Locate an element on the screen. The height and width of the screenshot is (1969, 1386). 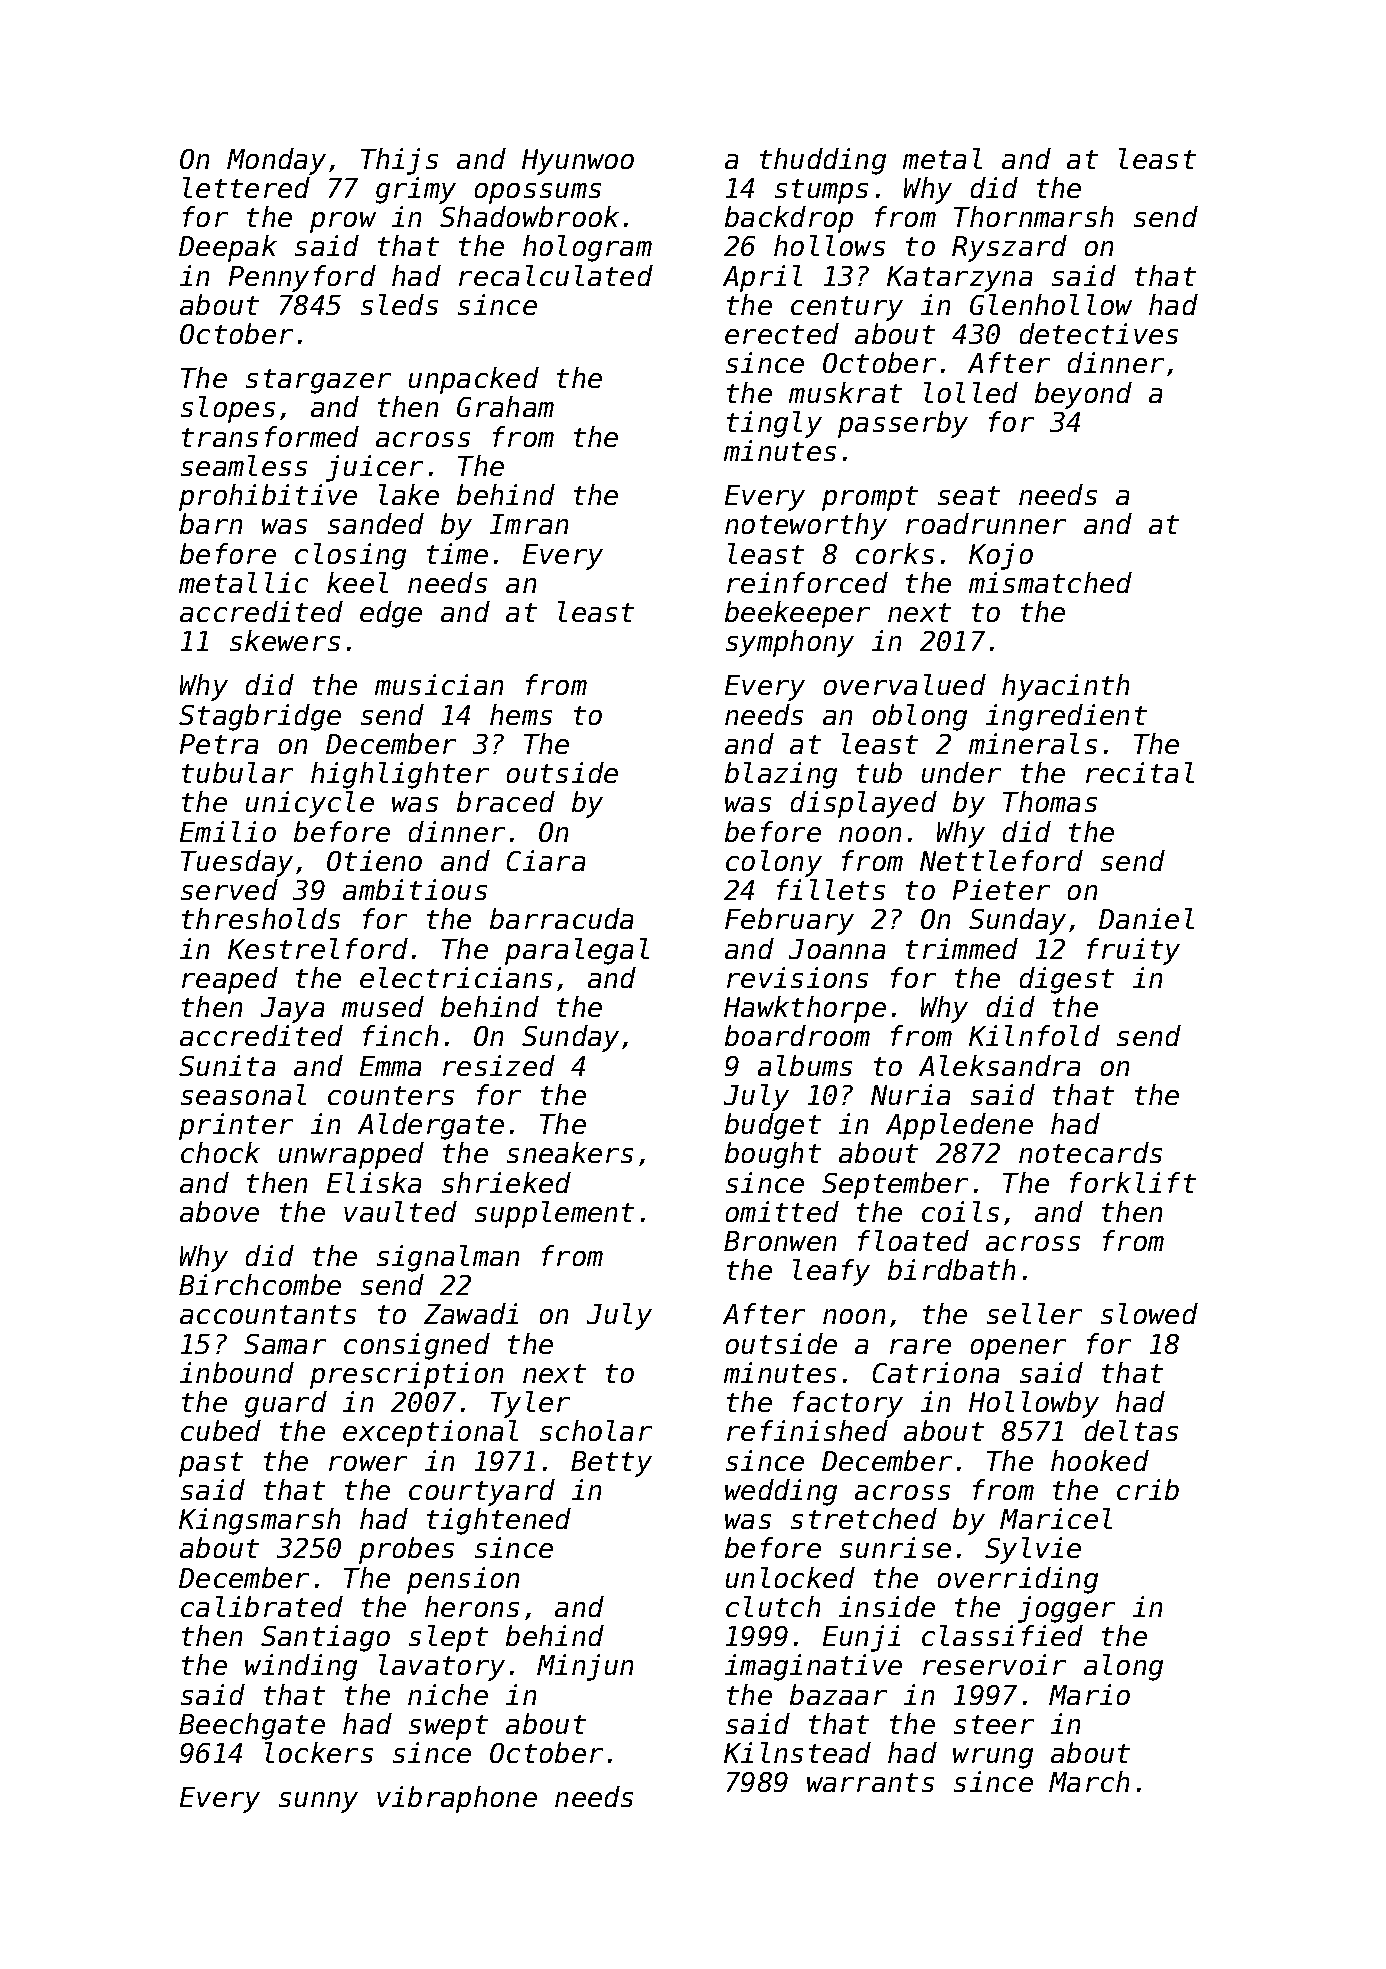
hooked is located at coordinates (1100, 1460).
